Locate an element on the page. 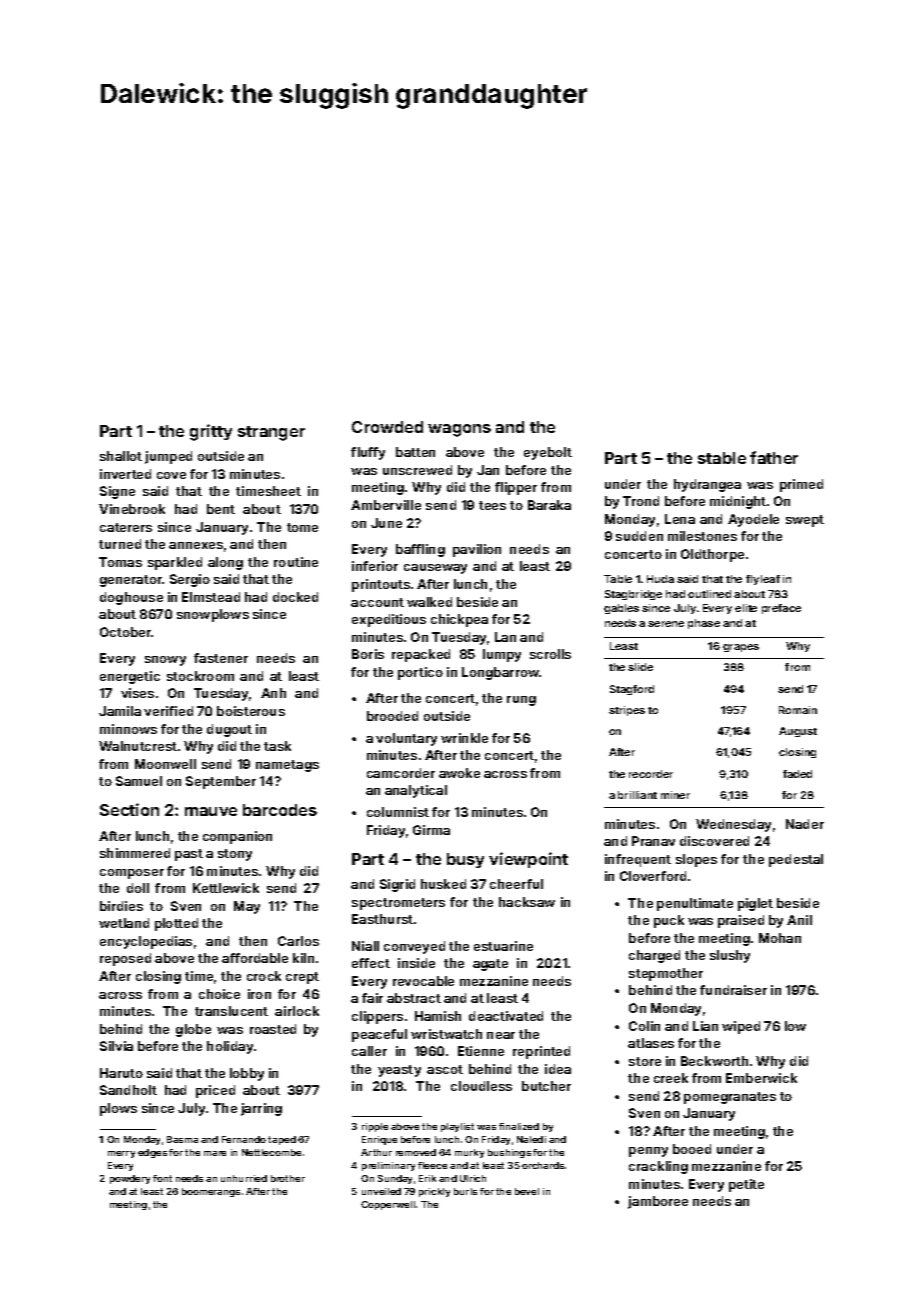  Walnutcrest is located at coordinates (138, 746).
